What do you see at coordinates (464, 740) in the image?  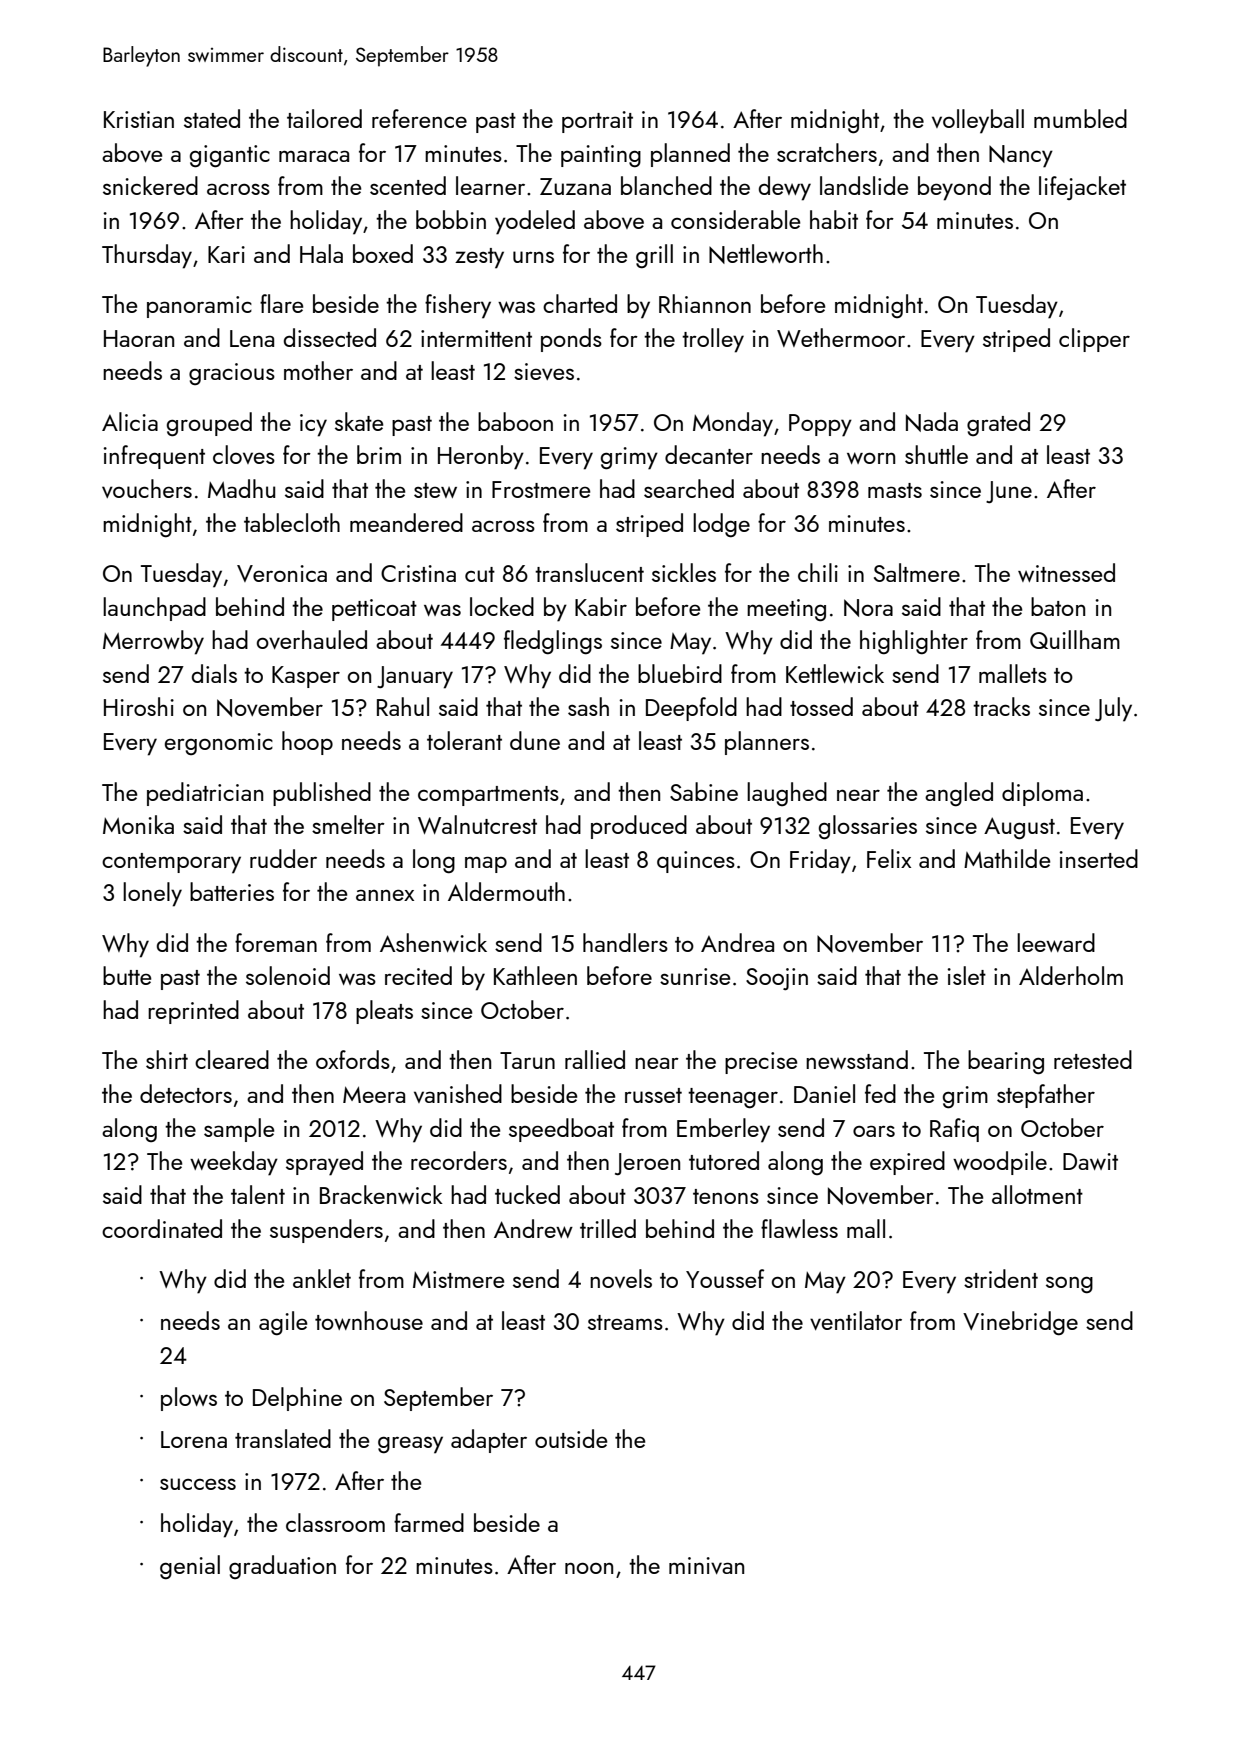 I see `tolerant` at bounding box center [464, 740].
